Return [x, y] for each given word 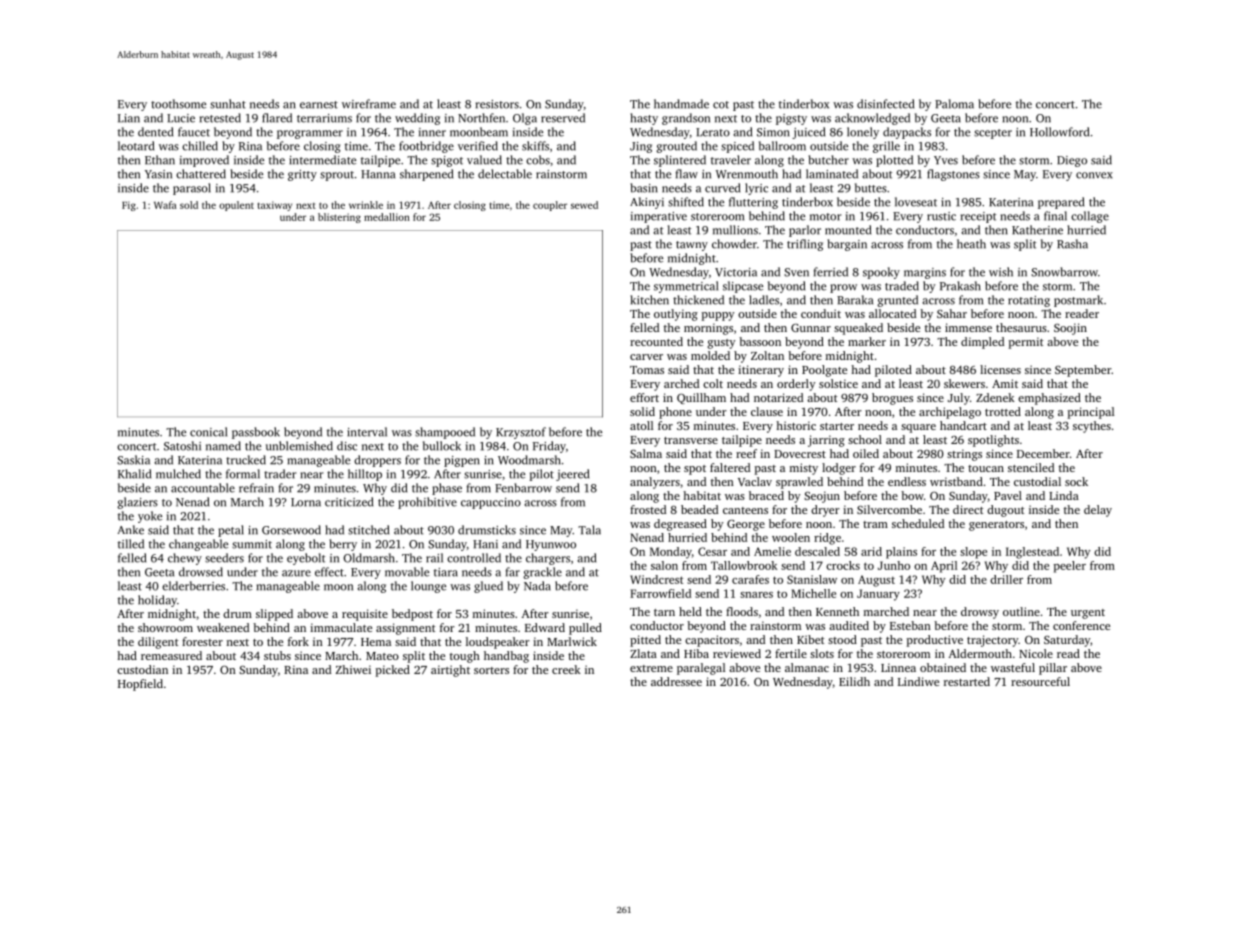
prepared [1061, 203]
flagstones [953, 175]
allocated [892, 313]
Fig [129, 206]
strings [964, 455]
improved [204, 161]
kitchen [650, 300]
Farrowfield [660, 593]
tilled [131, 544]
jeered [572, 475]
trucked [246, 460]
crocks [843, 565]
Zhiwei [353, 669]
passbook [256, 433]
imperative [659, 217]
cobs [538, 160]
